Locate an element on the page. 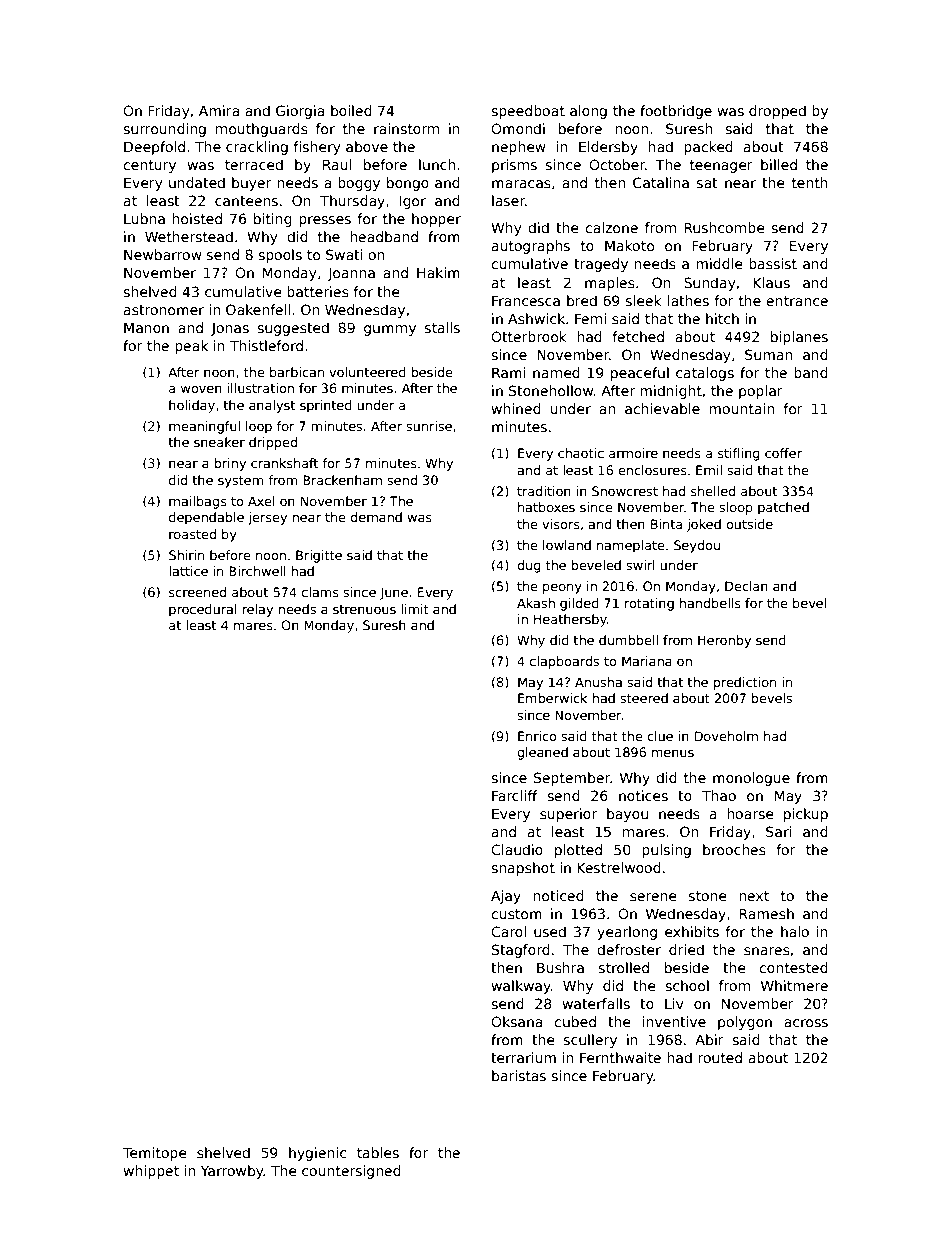 The width and height of the image is (952, 1233). along is located at coordinates (588, 112).
